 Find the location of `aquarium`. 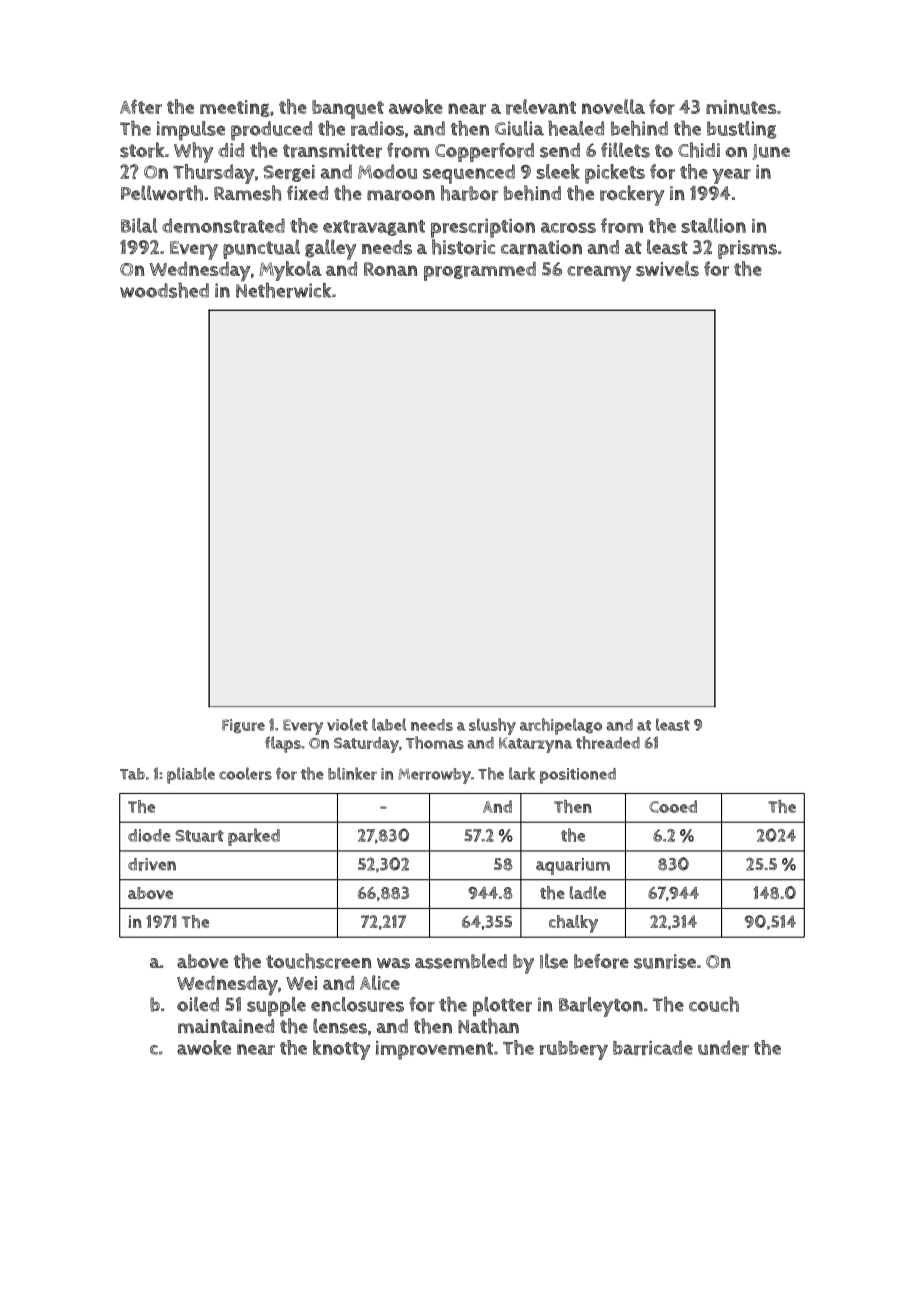

aquarium is located at coordinates (573, 866).
